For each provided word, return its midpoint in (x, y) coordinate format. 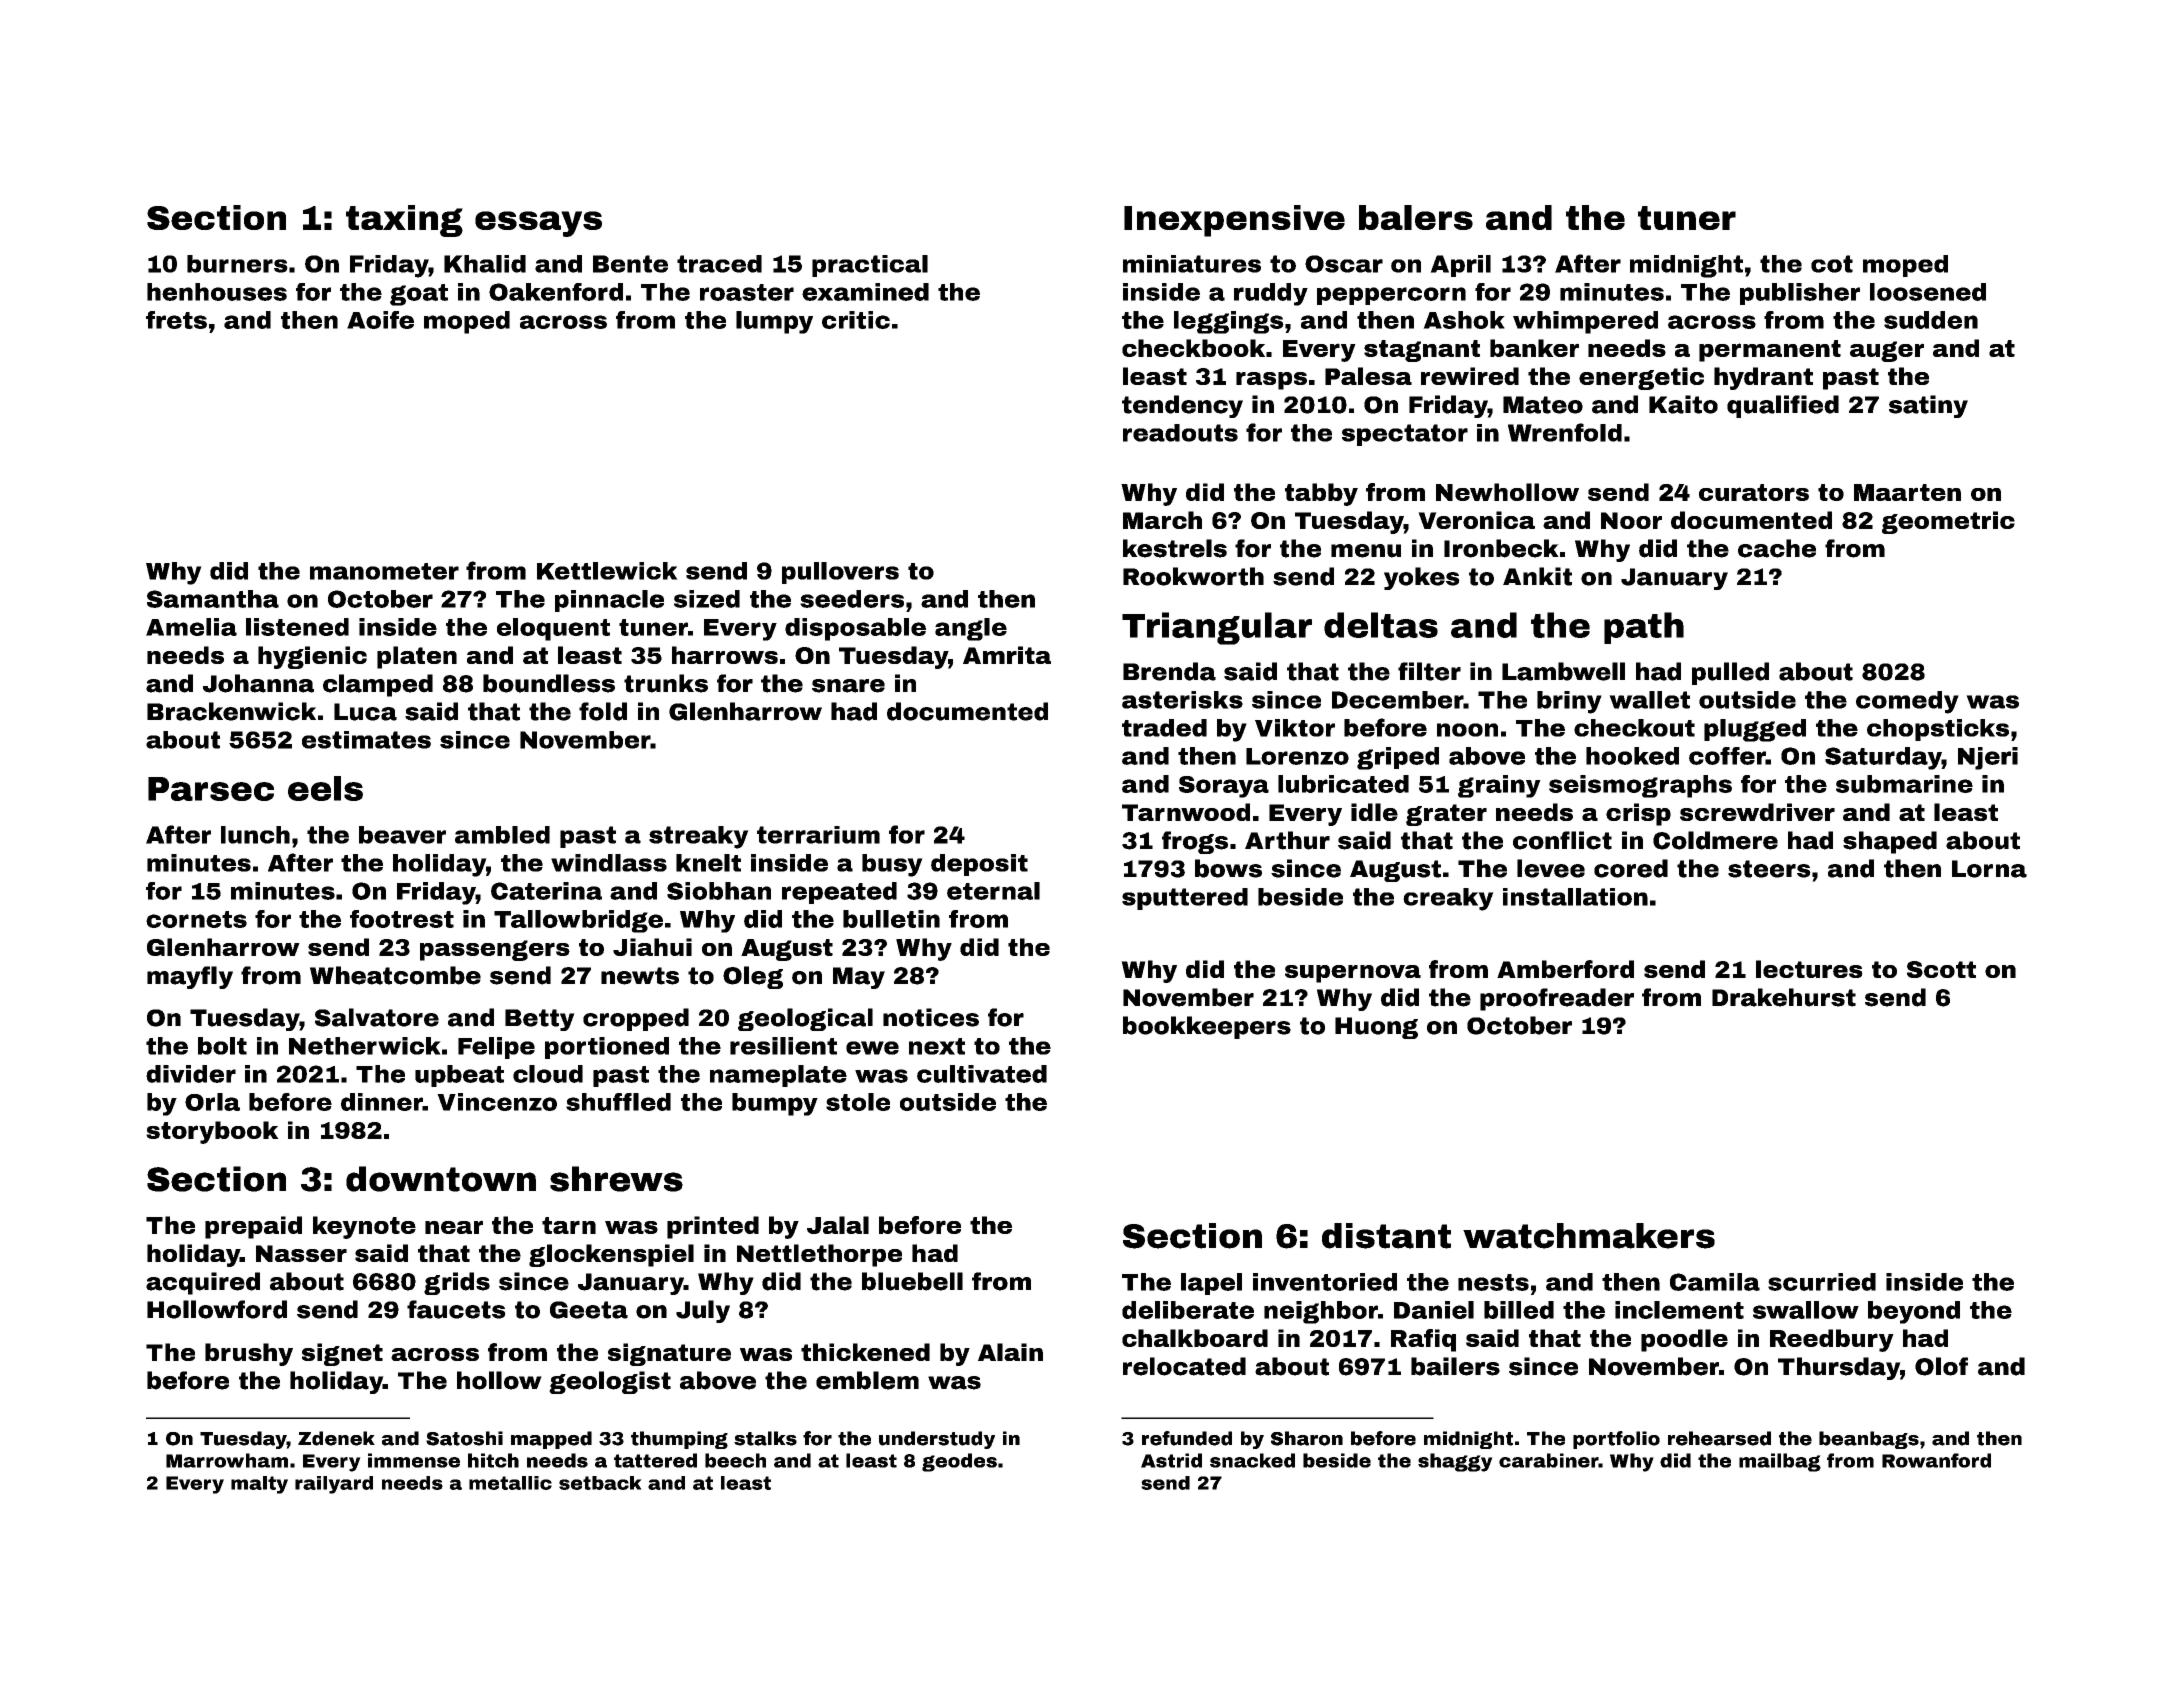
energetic (1641, 378)
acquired (203, 1283)
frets (176, 320)
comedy (1907, 702)
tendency (1182, 406)
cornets (196, 919)
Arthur (1287, 840)
